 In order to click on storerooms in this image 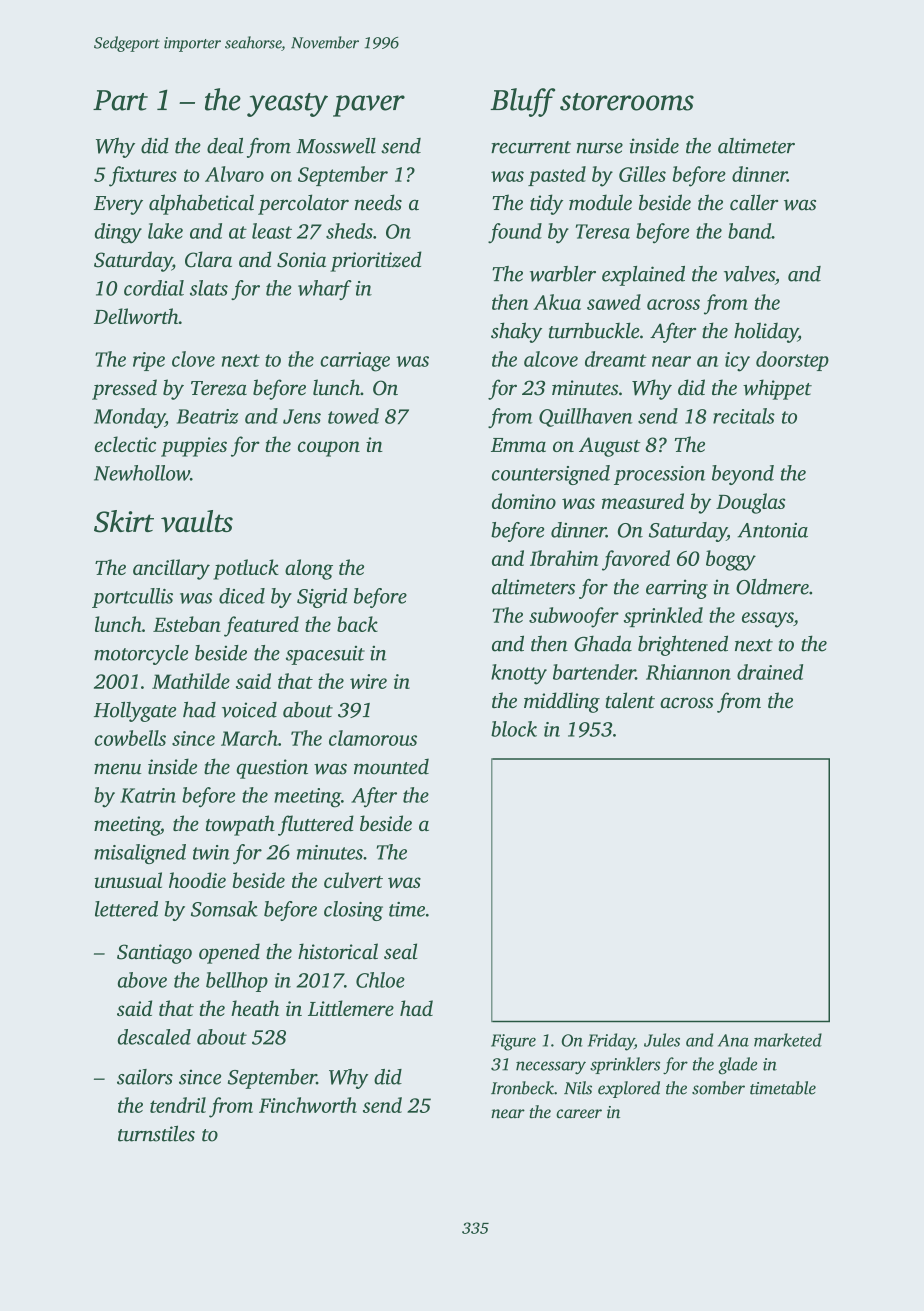, I will do `click(627, 102)`.
